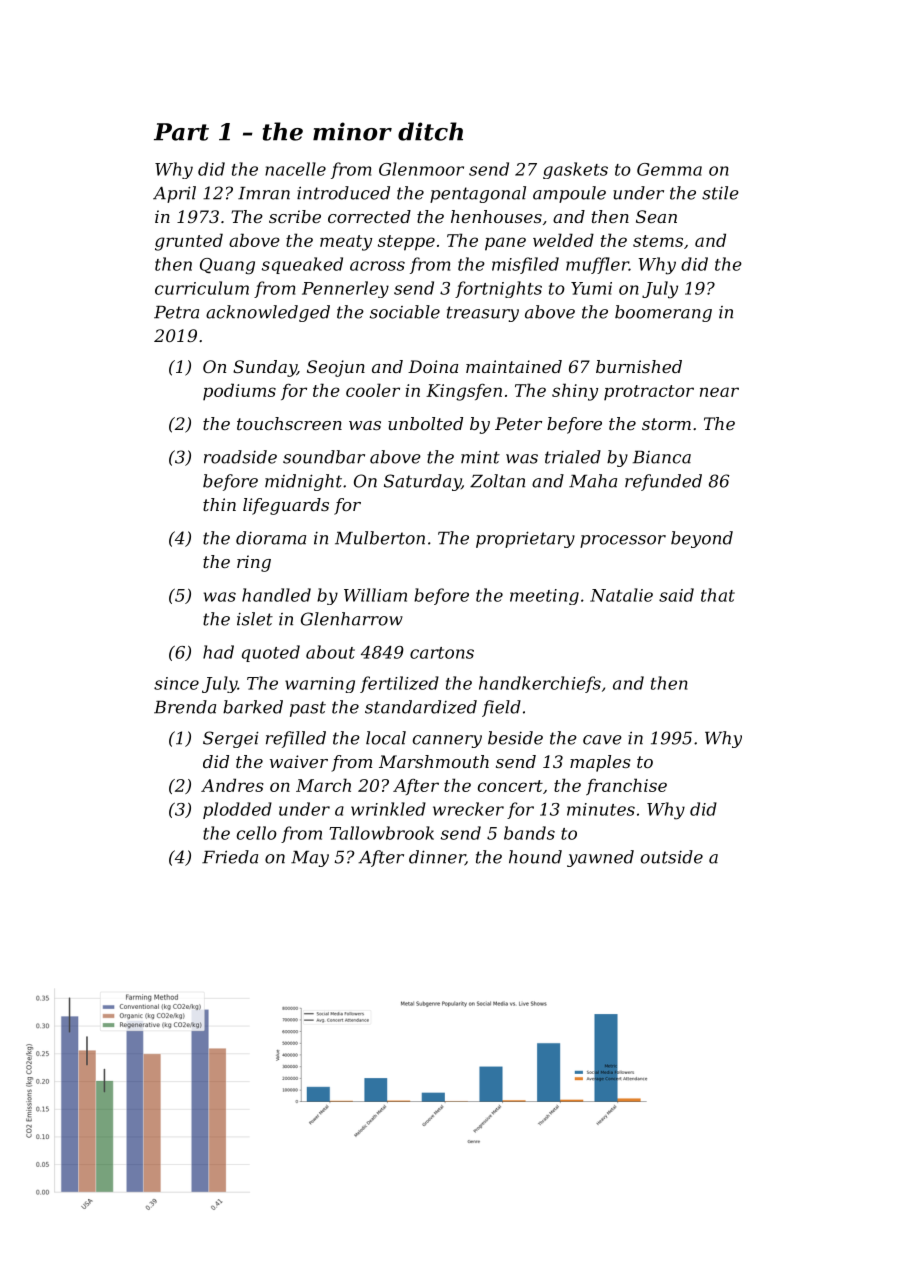 The image size is (898, 1274). I want to click on Part, so click(181, 132).
